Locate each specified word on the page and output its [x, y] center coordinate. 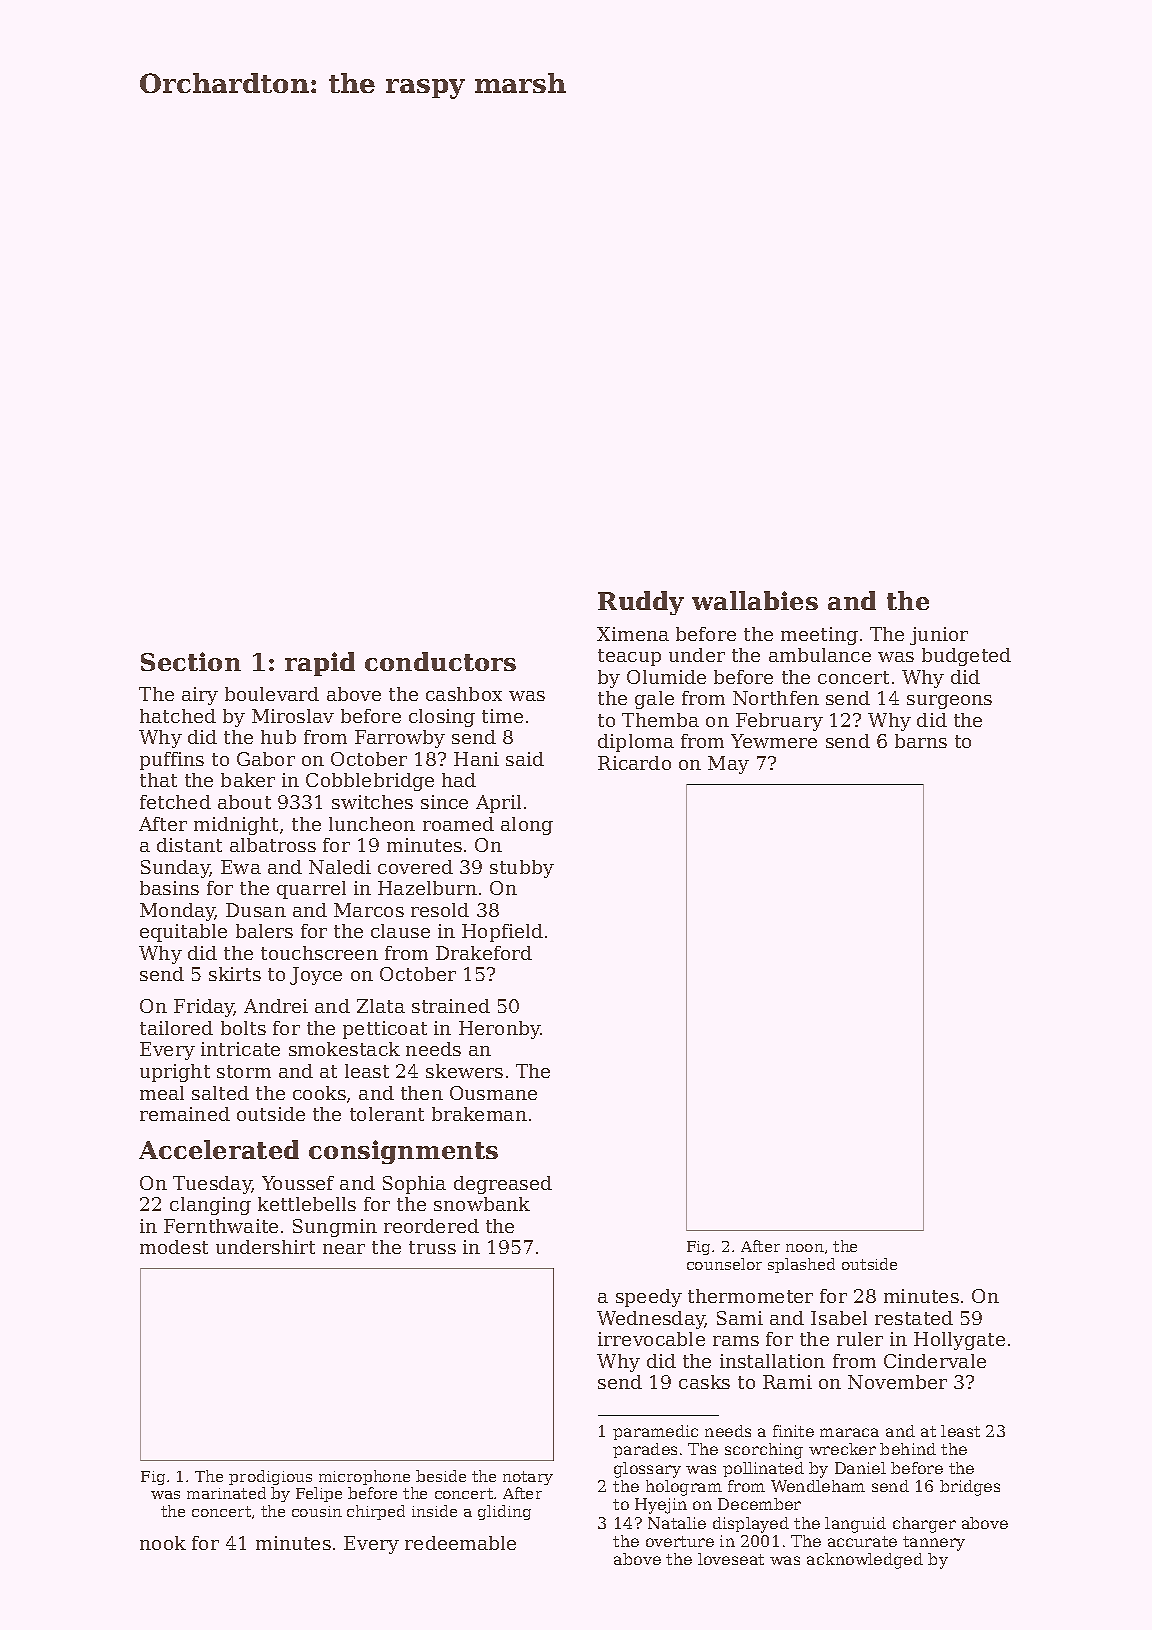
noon [805, 1248]
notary [528, 1478]
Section [191, 661]
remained [185, 1114]
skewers [464, 1071]
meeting [819, 636]
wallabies [755, 600]
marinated [226, 1493]
